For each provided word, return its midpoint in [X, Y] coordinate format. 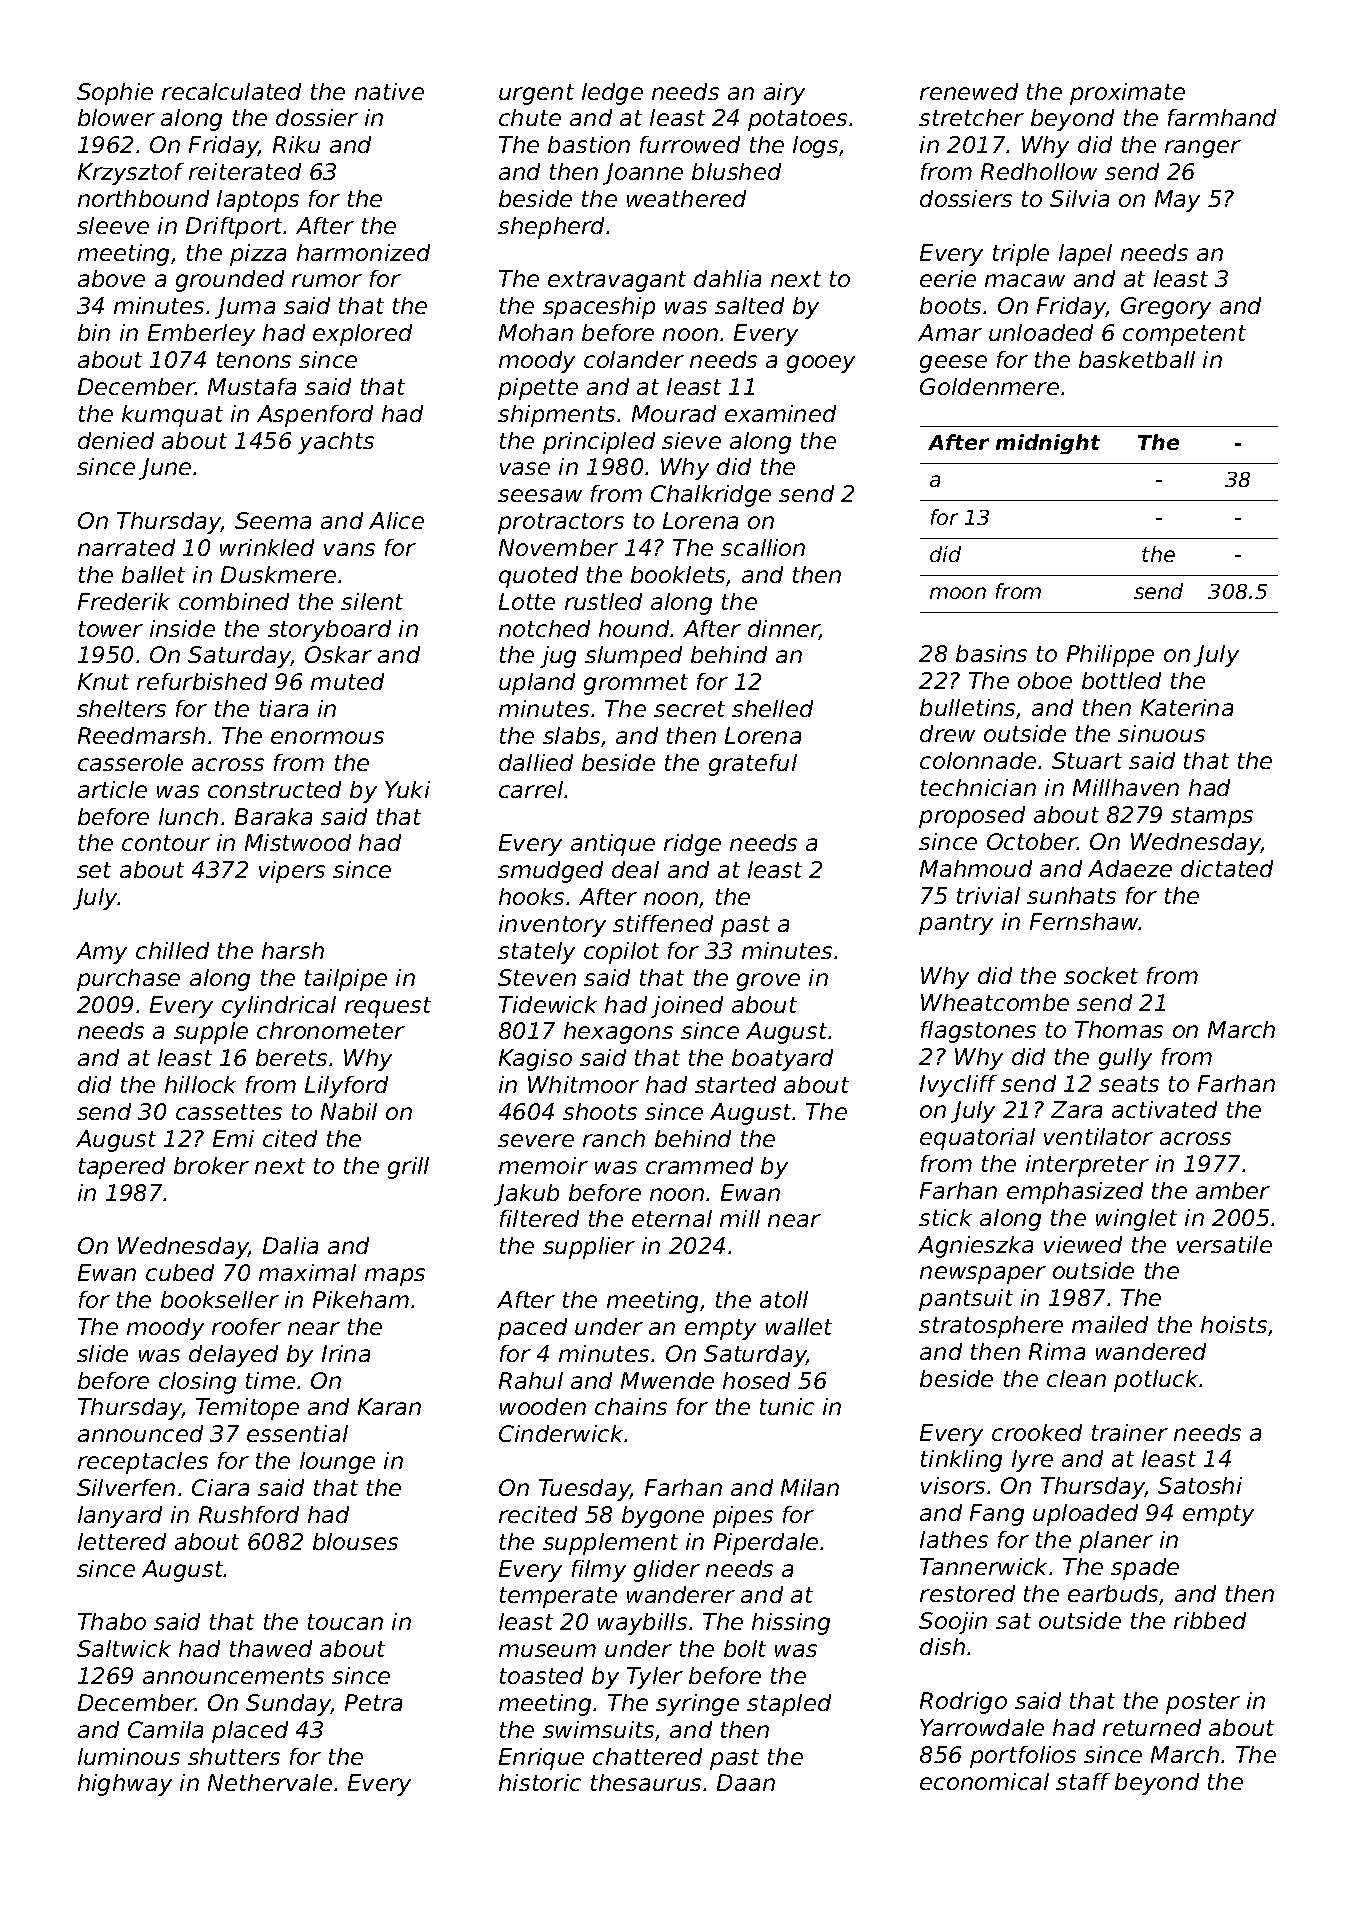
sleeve [113, 225]
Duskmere [278, 574]
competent [1184, 335]
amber [1233, 1190]
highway [125, 1785]
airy [784, 94]
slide [102, 1353]
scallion [763, 547]
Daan [746, 1782]
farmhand [1222, 117]
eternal [672, 1218]
